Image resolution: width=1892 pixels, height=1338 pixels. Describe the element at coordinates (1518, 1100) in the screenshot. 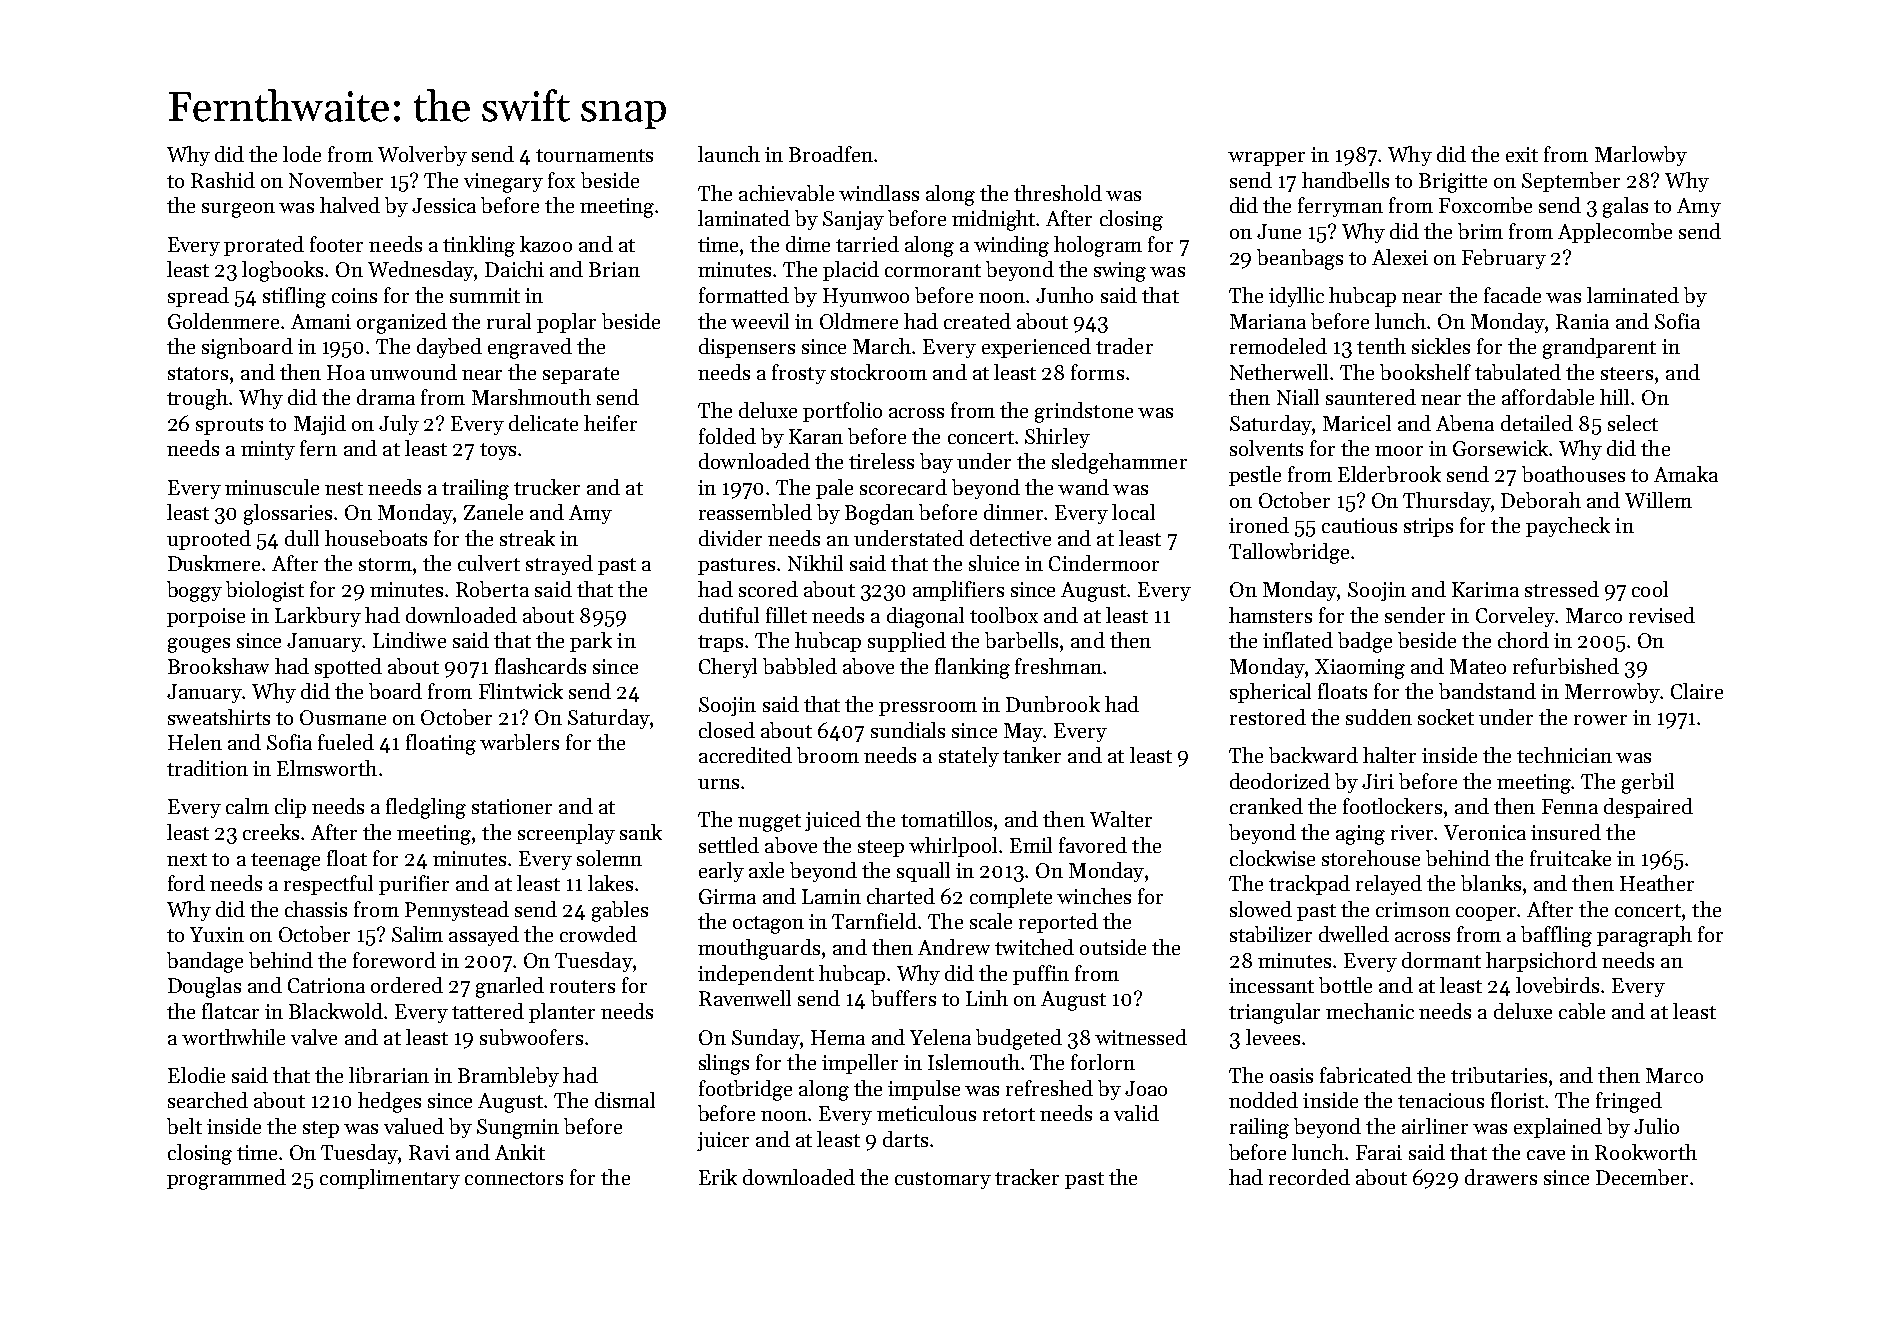

I see `florist` at that location.
